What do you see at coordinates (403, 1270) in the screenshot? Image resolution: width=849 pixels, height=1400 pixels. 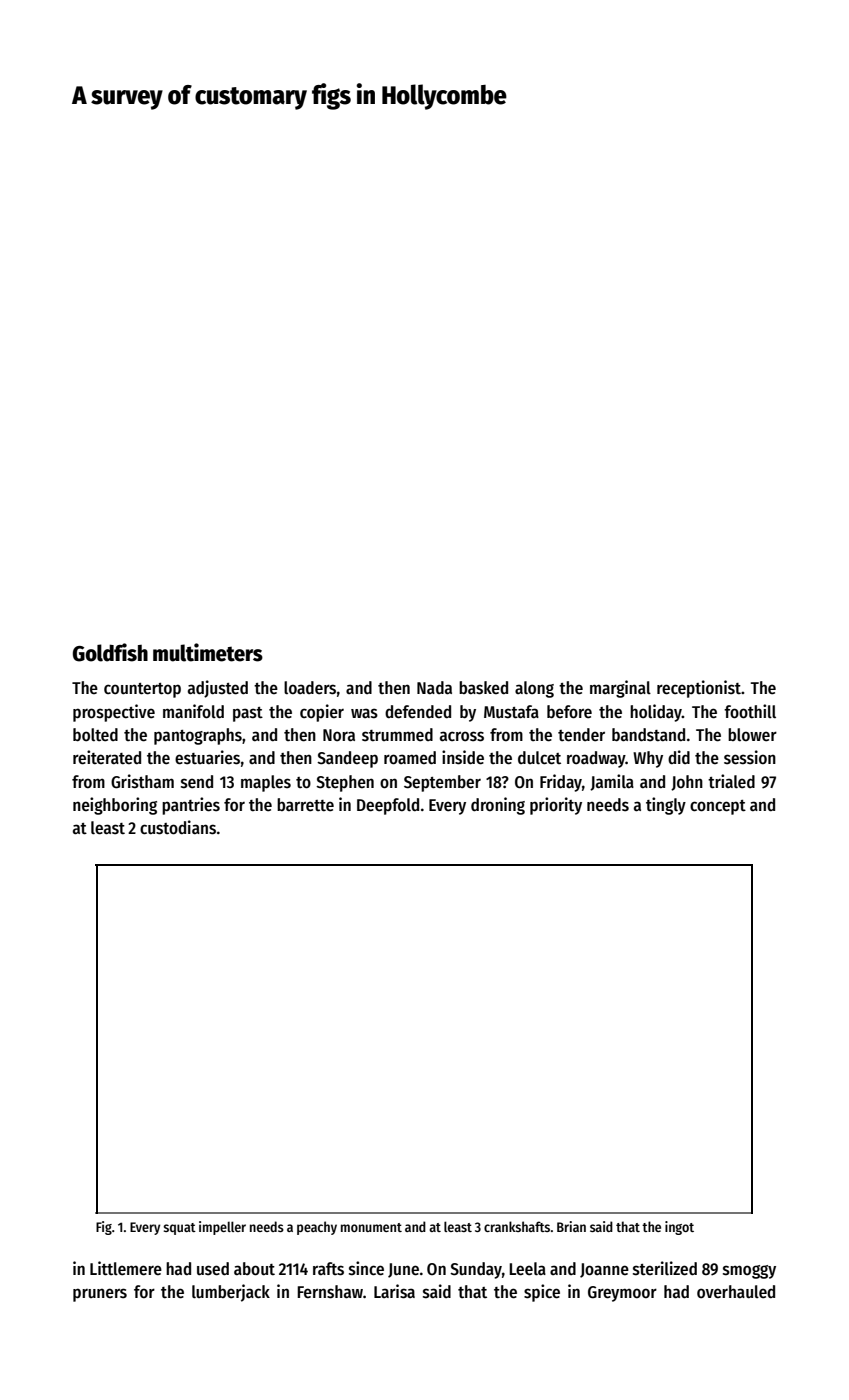 I see `June` at bounding box center [403, 1270].
